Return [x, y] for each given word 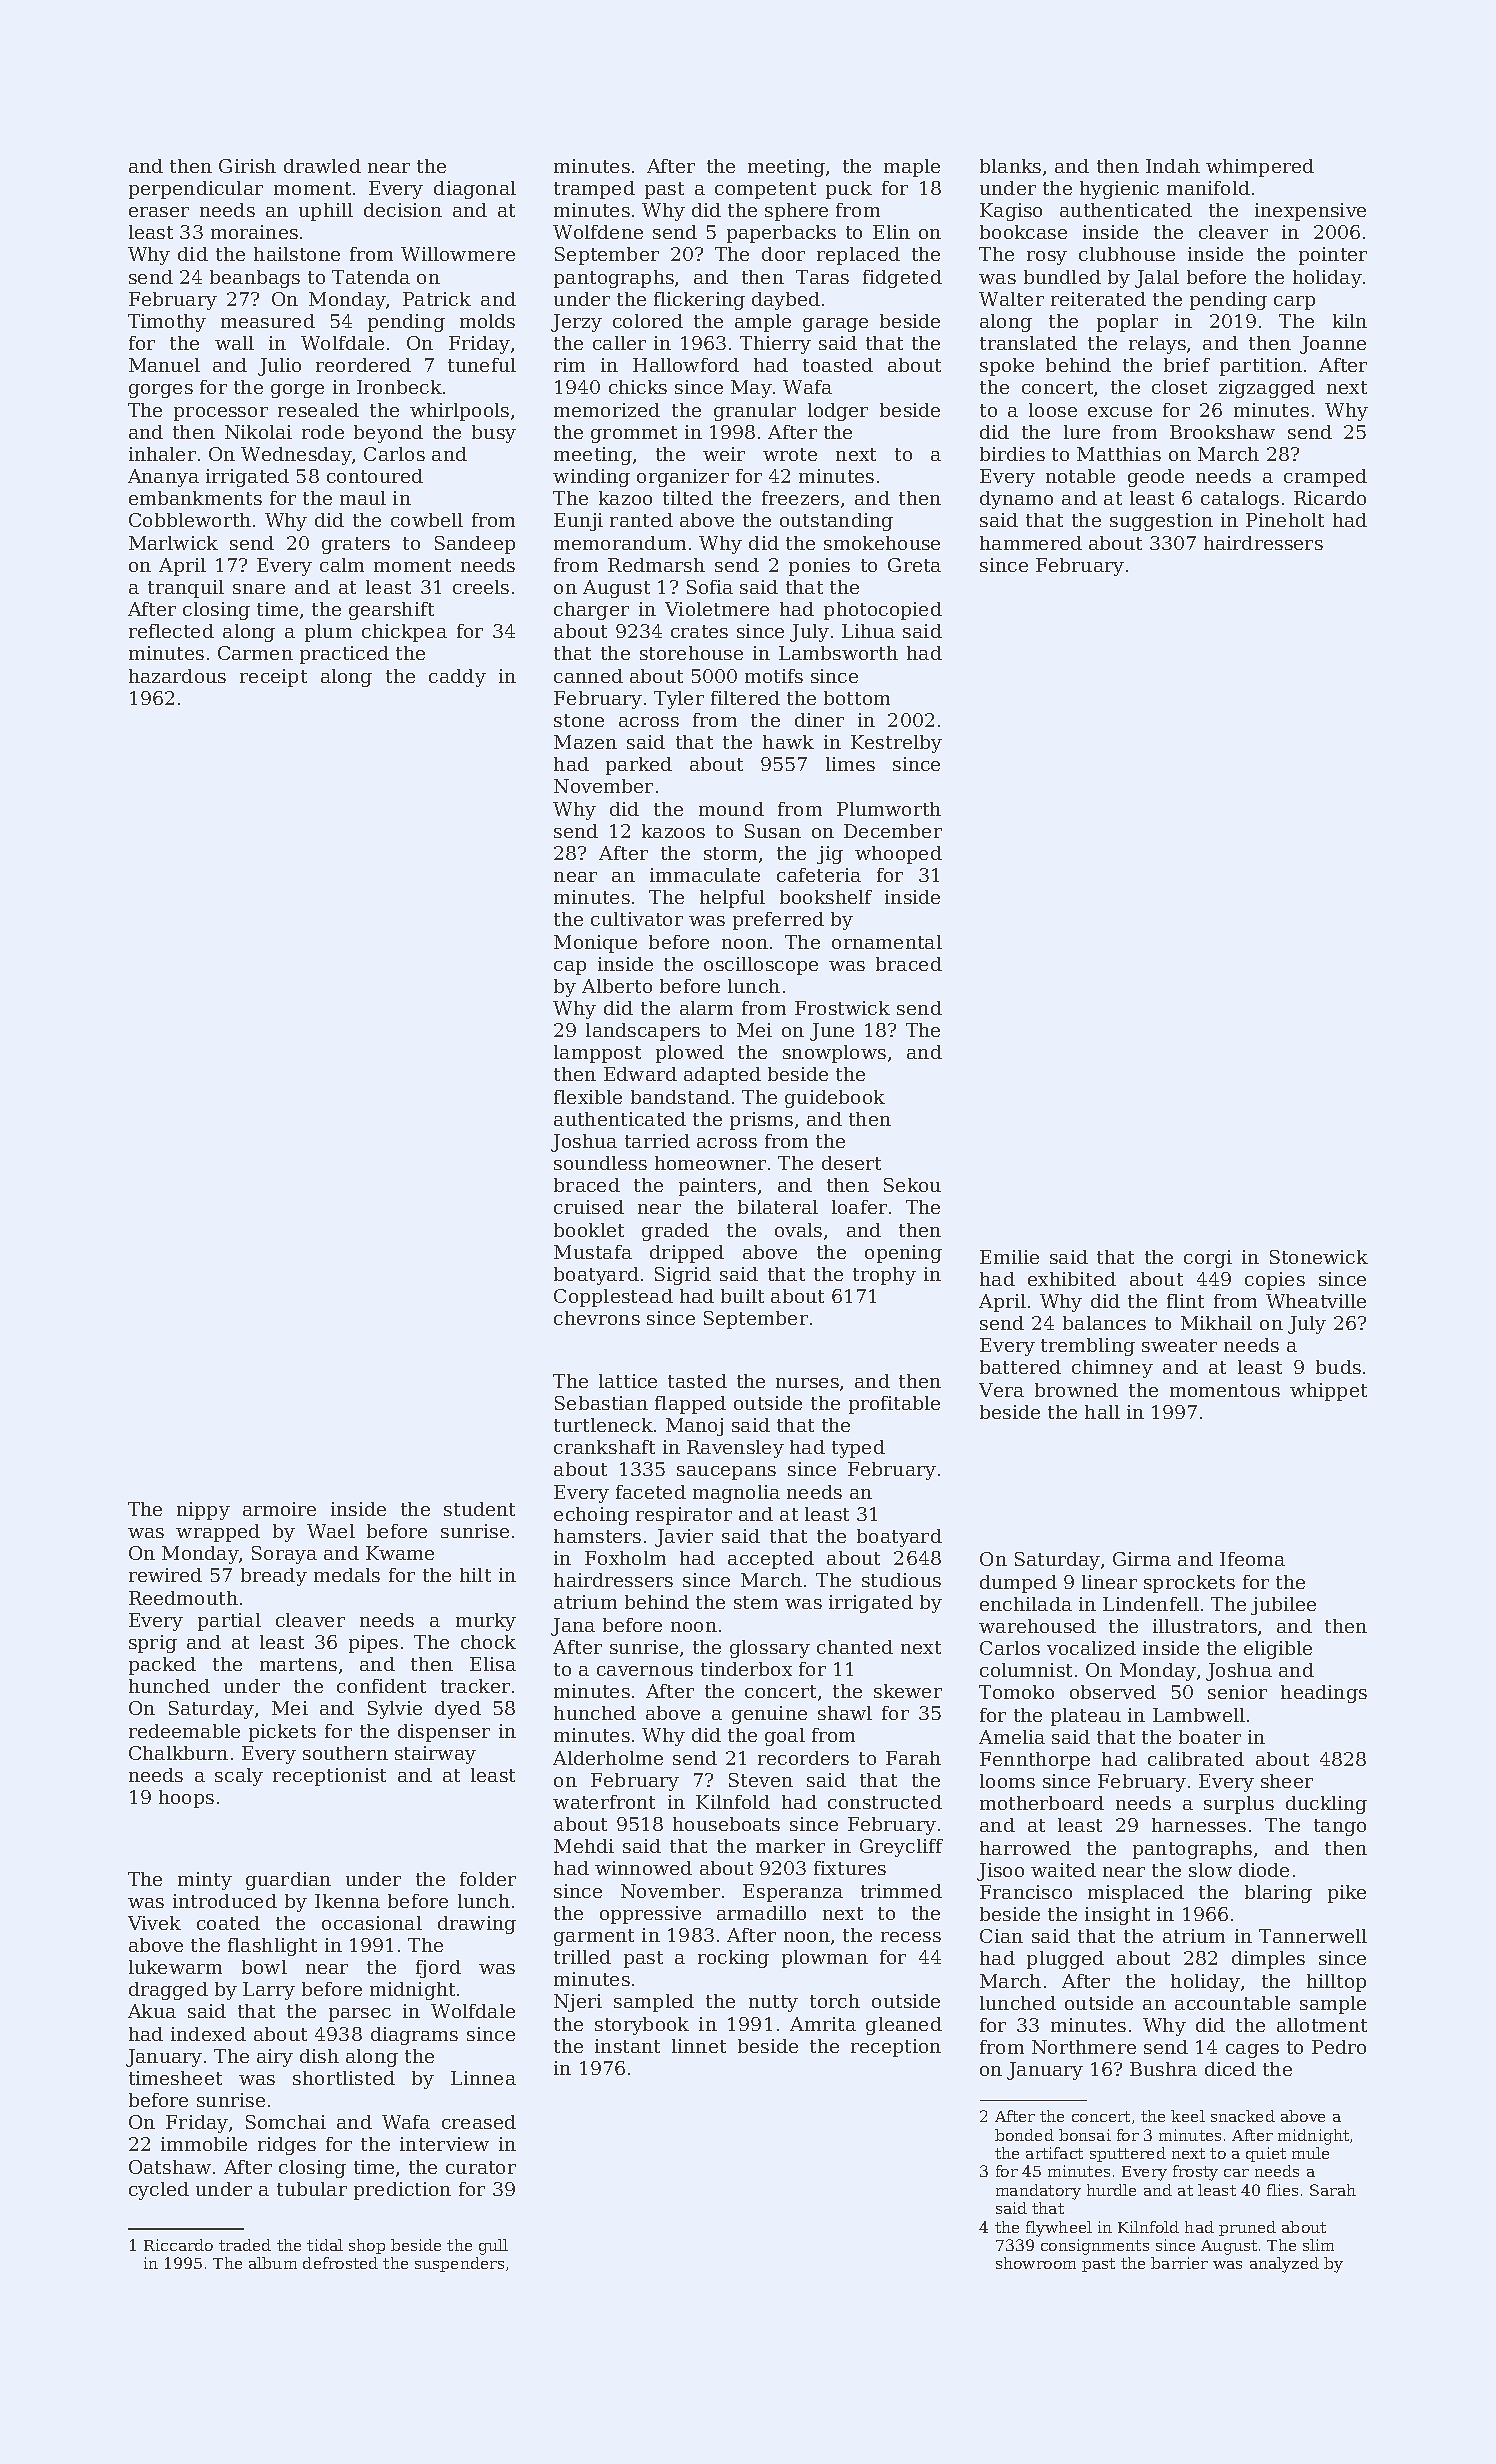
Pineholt [1285, 520]
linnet [699, 2046]
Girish [247, 166]
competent [765, 190]
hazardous [177, 676]
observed [1113, 1692]
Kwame [400, 1553]
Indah [1173, 166]
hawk [788, 742]
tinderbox [746, 1669]
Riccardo [178, 2245]
